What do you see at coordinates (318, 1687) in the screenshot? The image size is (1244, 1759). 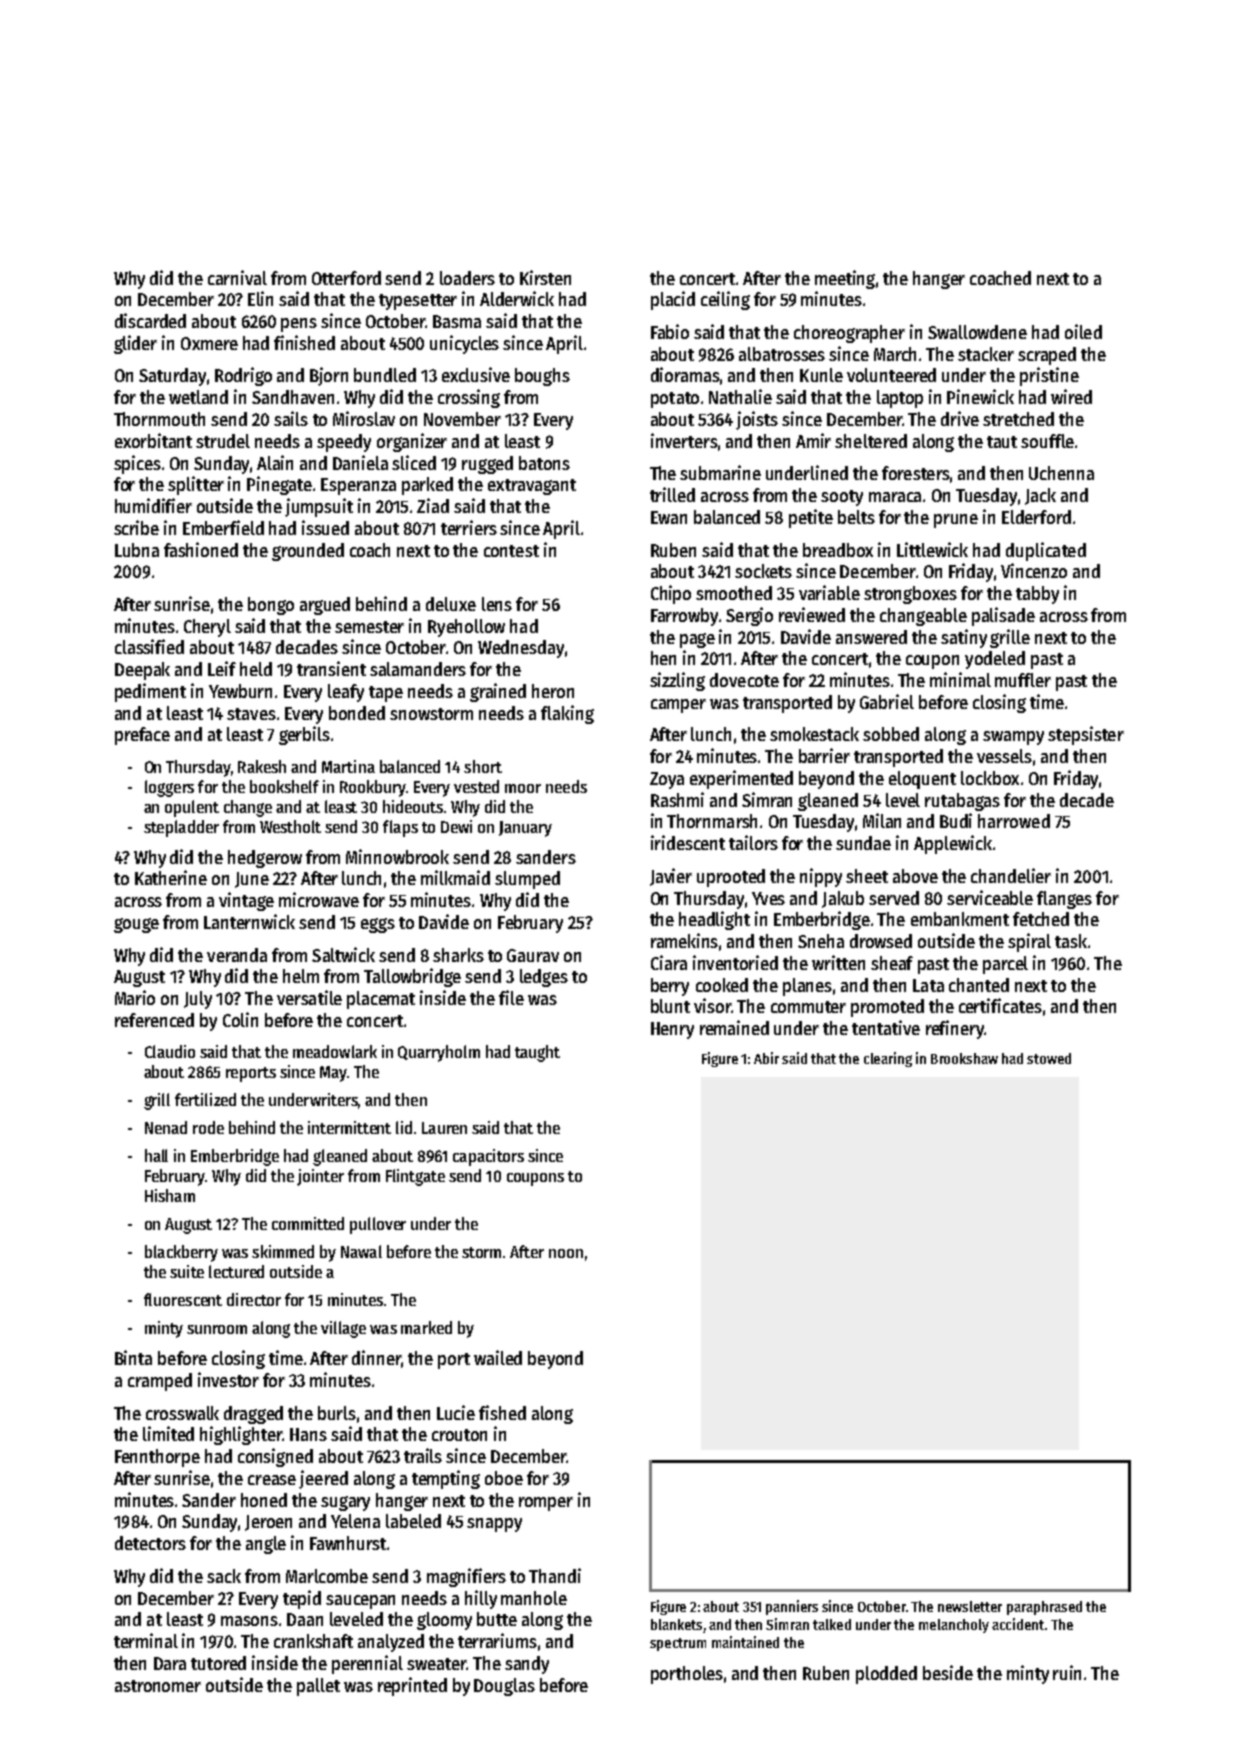 I see `pallet` at bounding box center [318, 1687].
